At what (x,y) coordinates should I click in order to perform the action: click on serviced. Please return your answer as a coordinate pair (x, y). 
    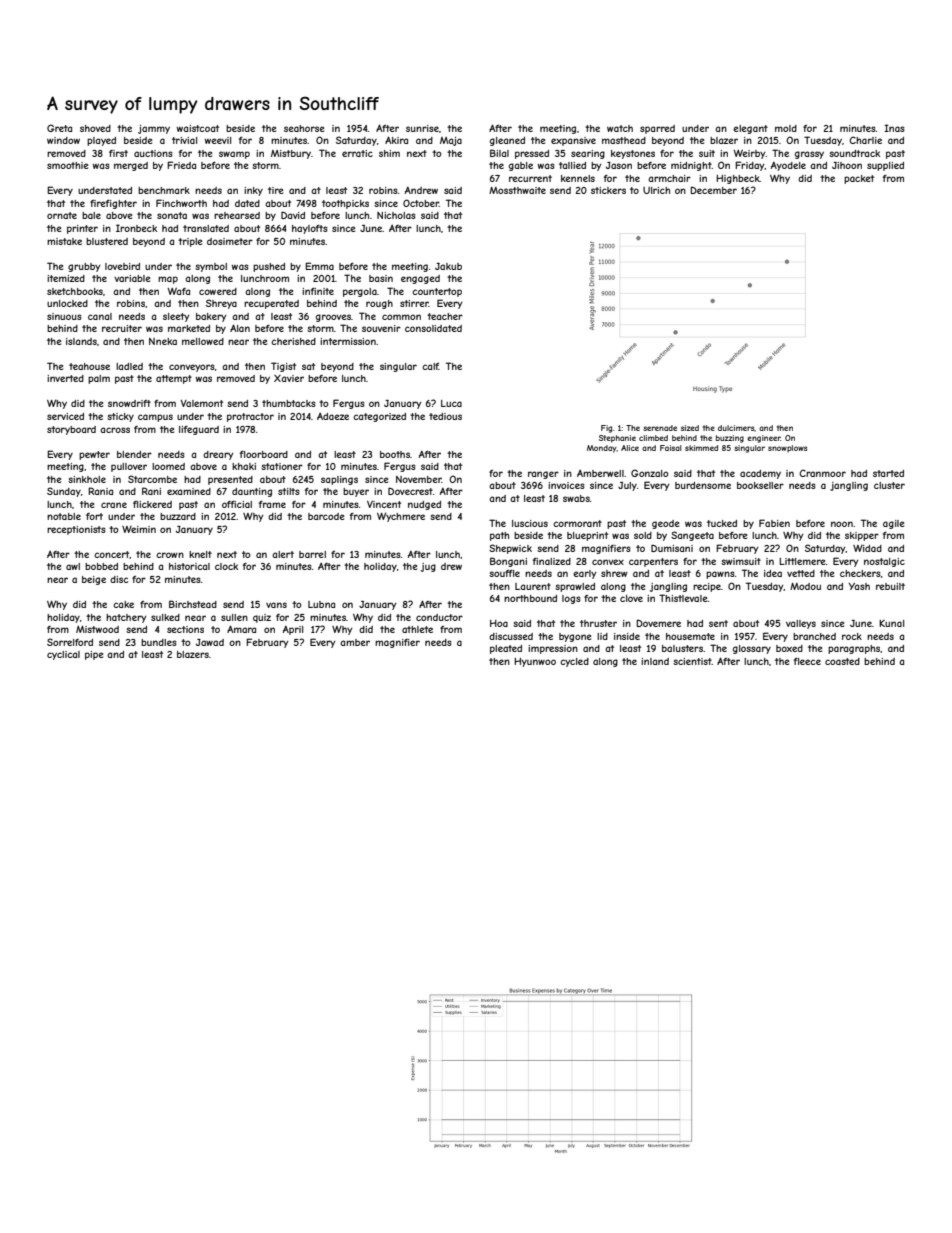
    Looking at the image, I should click on (65, 416).
